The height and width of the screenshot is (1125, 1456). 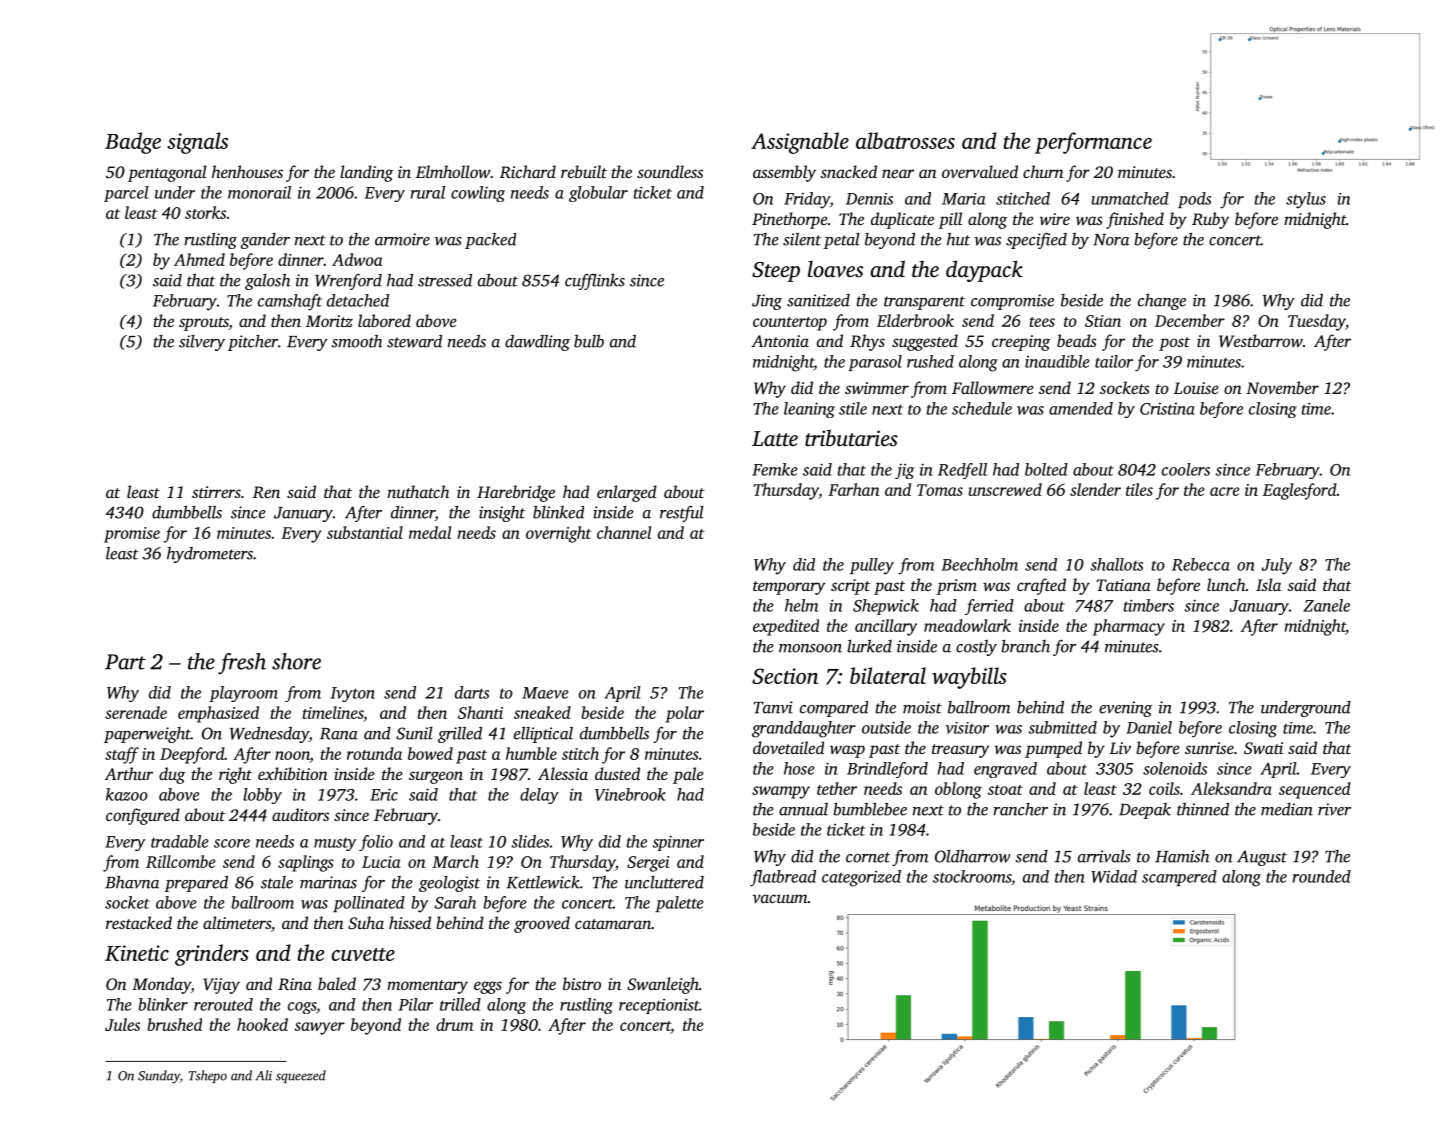 I want to click on vacuum, so click(x=780, y=898).
